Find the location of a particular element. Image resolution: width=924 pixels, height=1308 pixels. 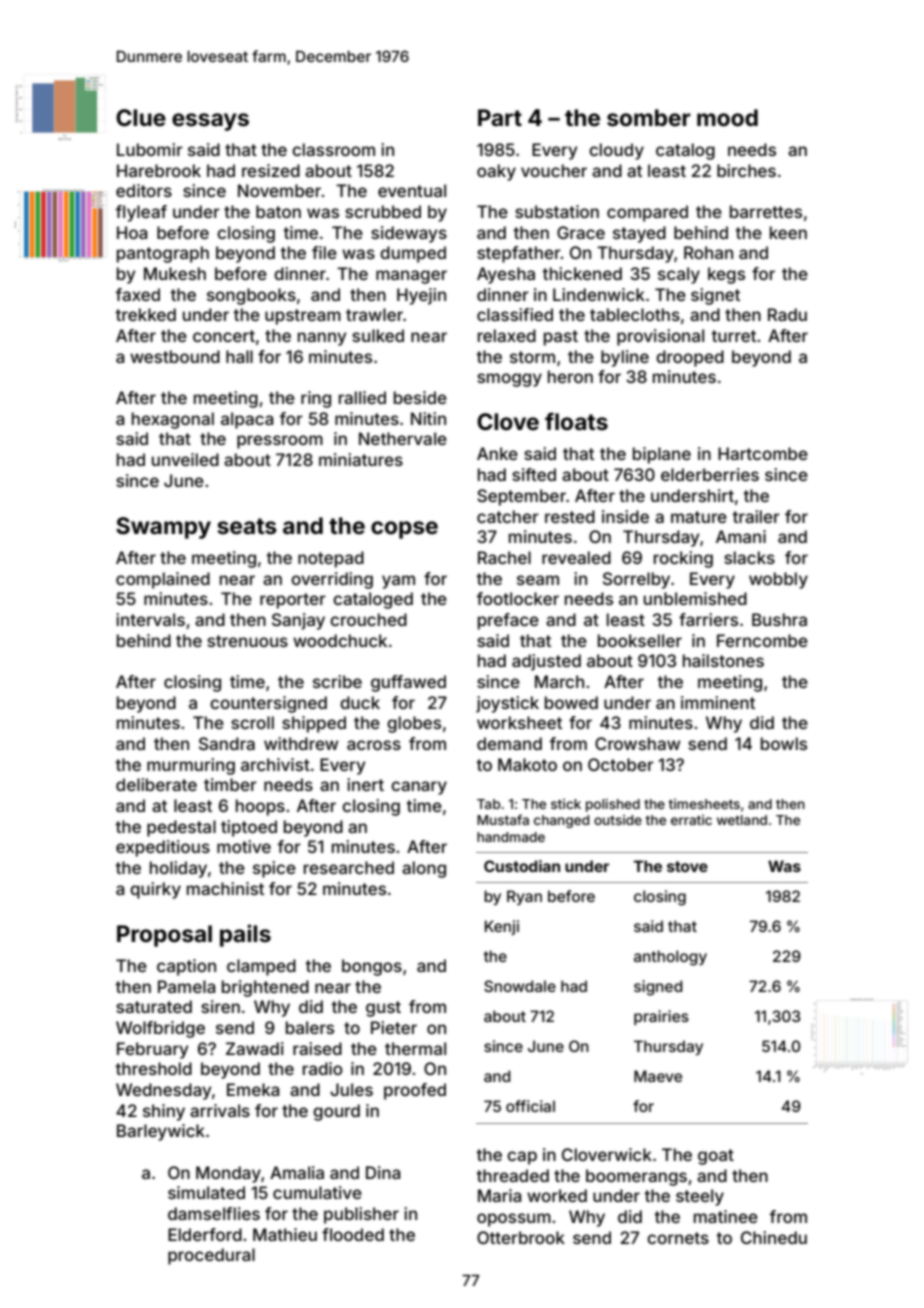

Ayesha is located at coordinates (506, 275).
